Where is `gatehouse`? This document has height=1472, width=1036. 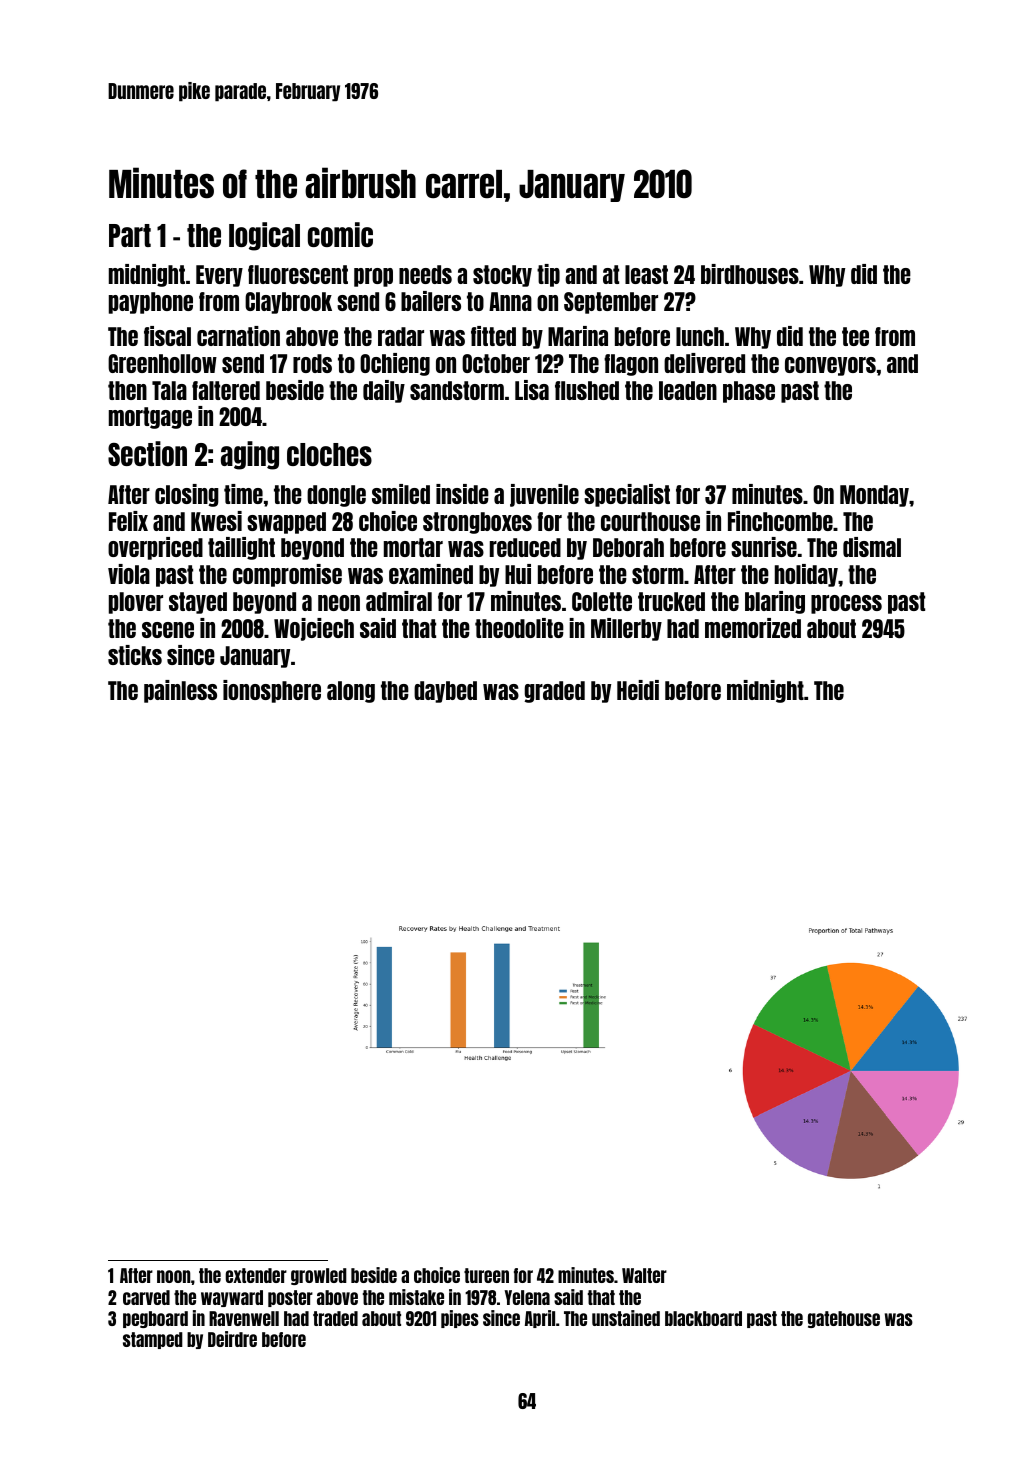
gatehouse is located at coordinates (844, 1319).
